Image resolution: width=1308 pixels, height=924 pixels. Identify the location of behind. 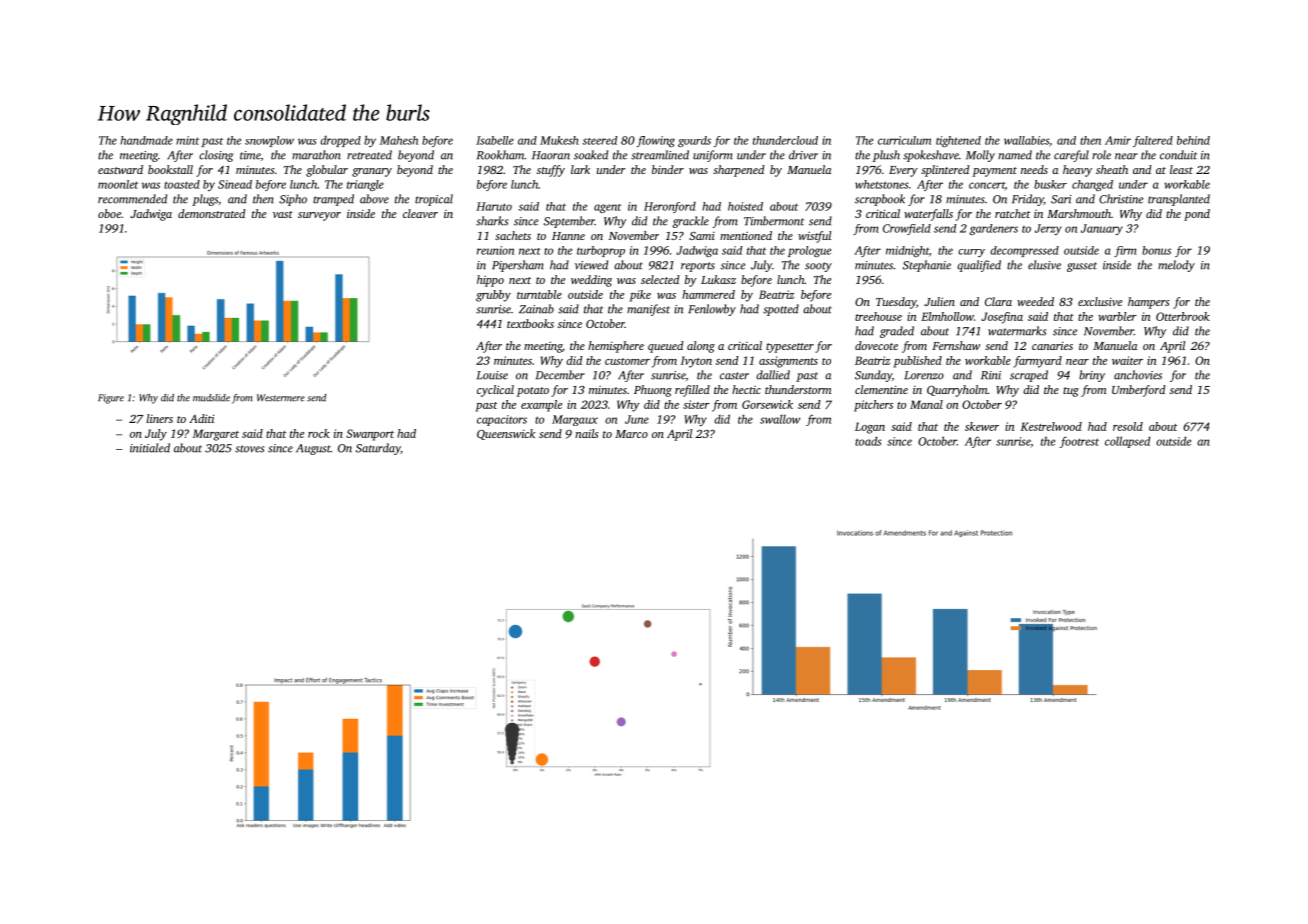
(1193, 140).
